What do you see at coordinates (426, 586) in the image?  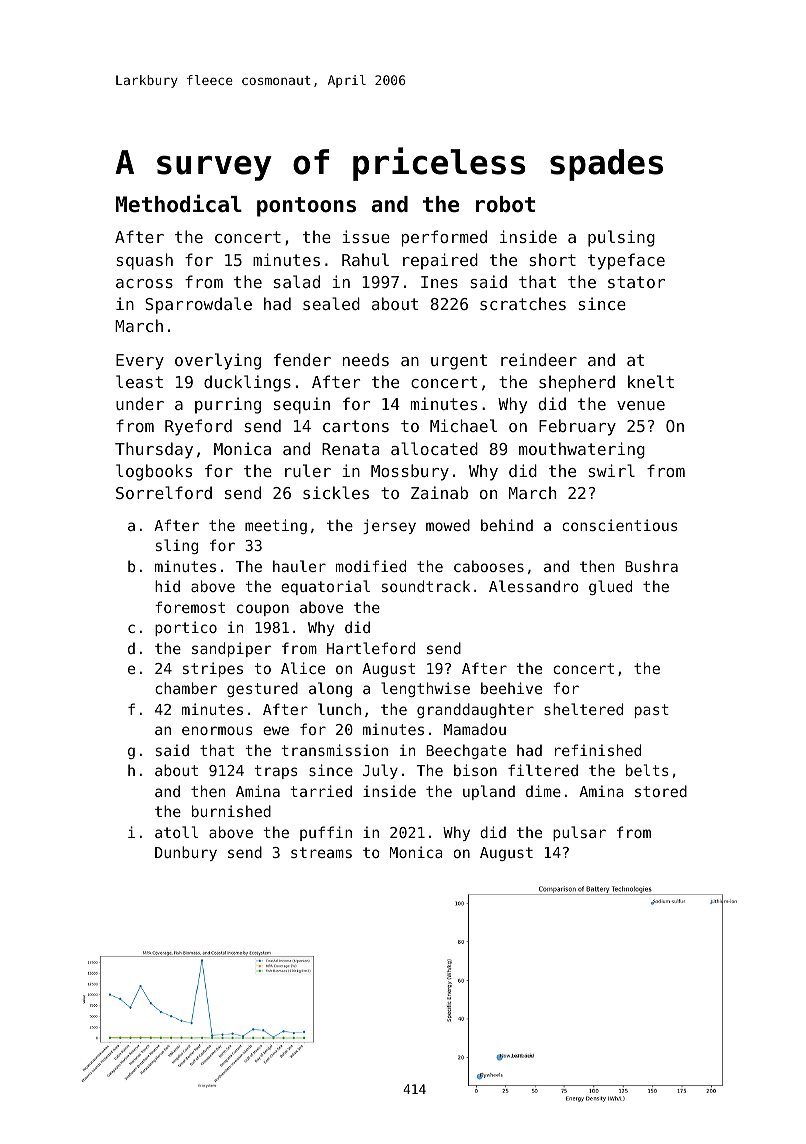 I see `soundtrack` at bounding box center [426, 586].
